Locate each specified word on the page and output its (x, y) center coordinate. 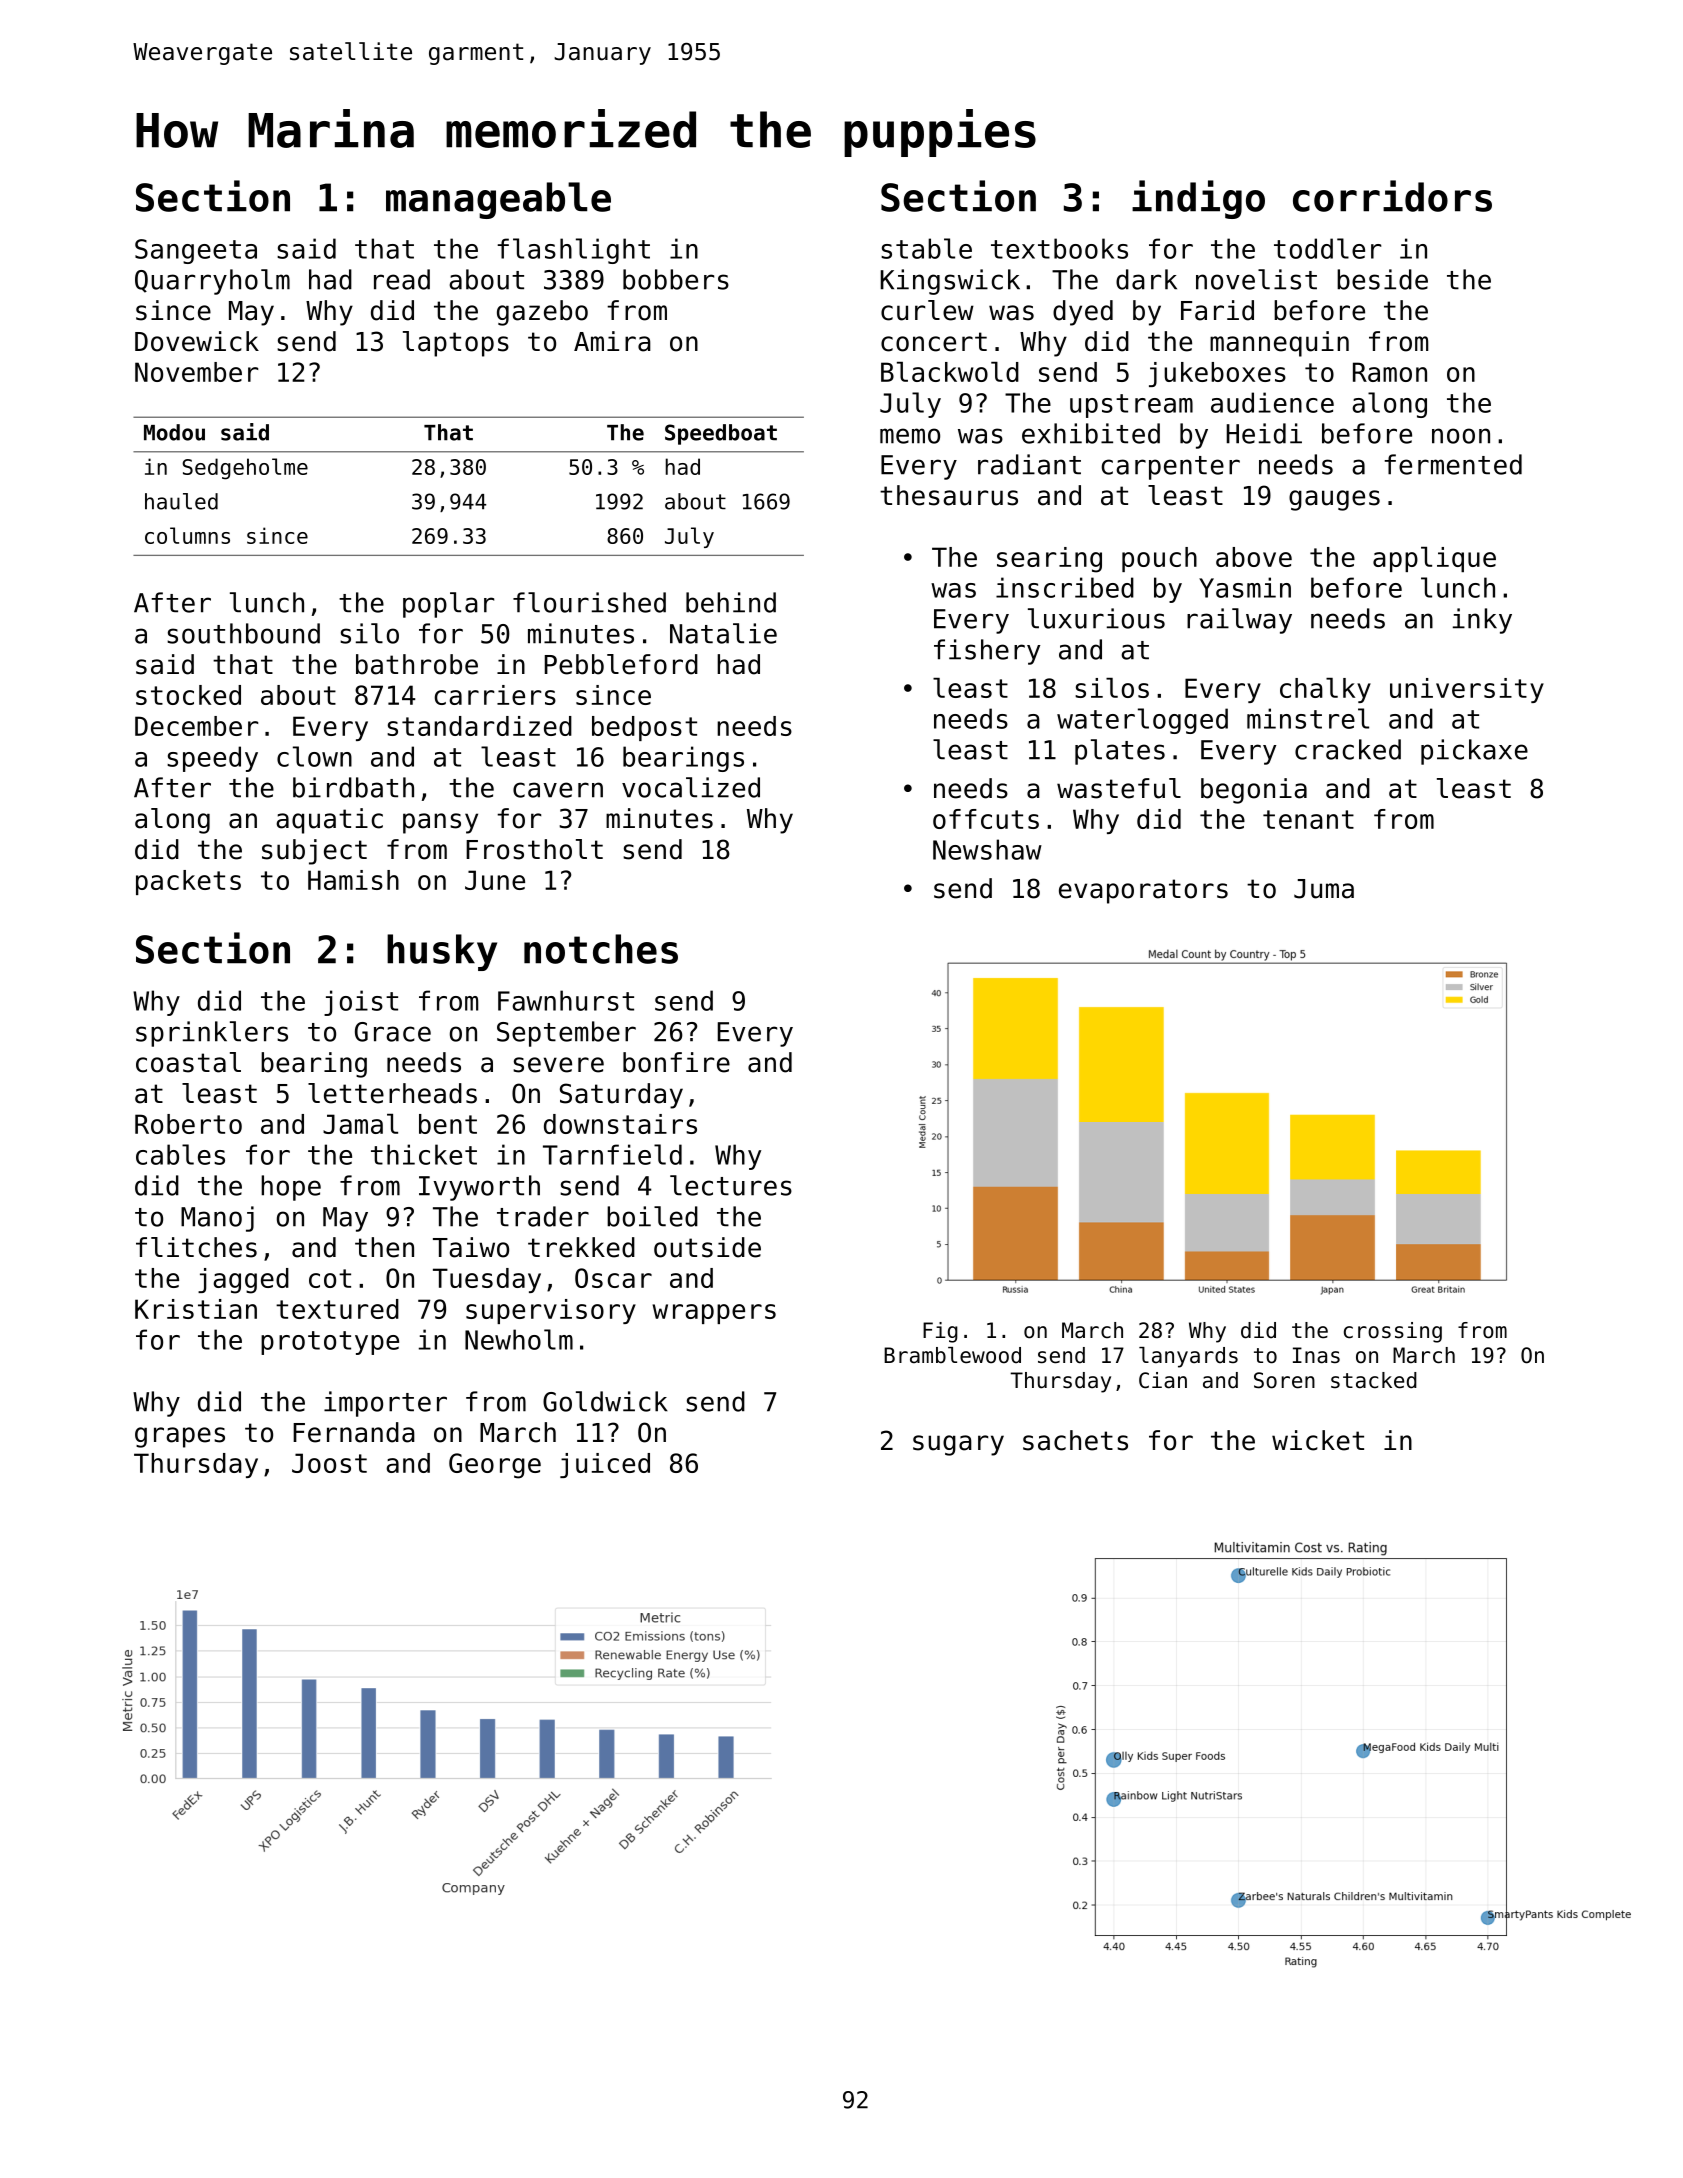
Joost (329, 1463)
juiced (605, 1465)
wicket (1318, 1440)
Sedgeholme (245, 469)
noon (1461, 436)
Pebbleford (621, 664)
